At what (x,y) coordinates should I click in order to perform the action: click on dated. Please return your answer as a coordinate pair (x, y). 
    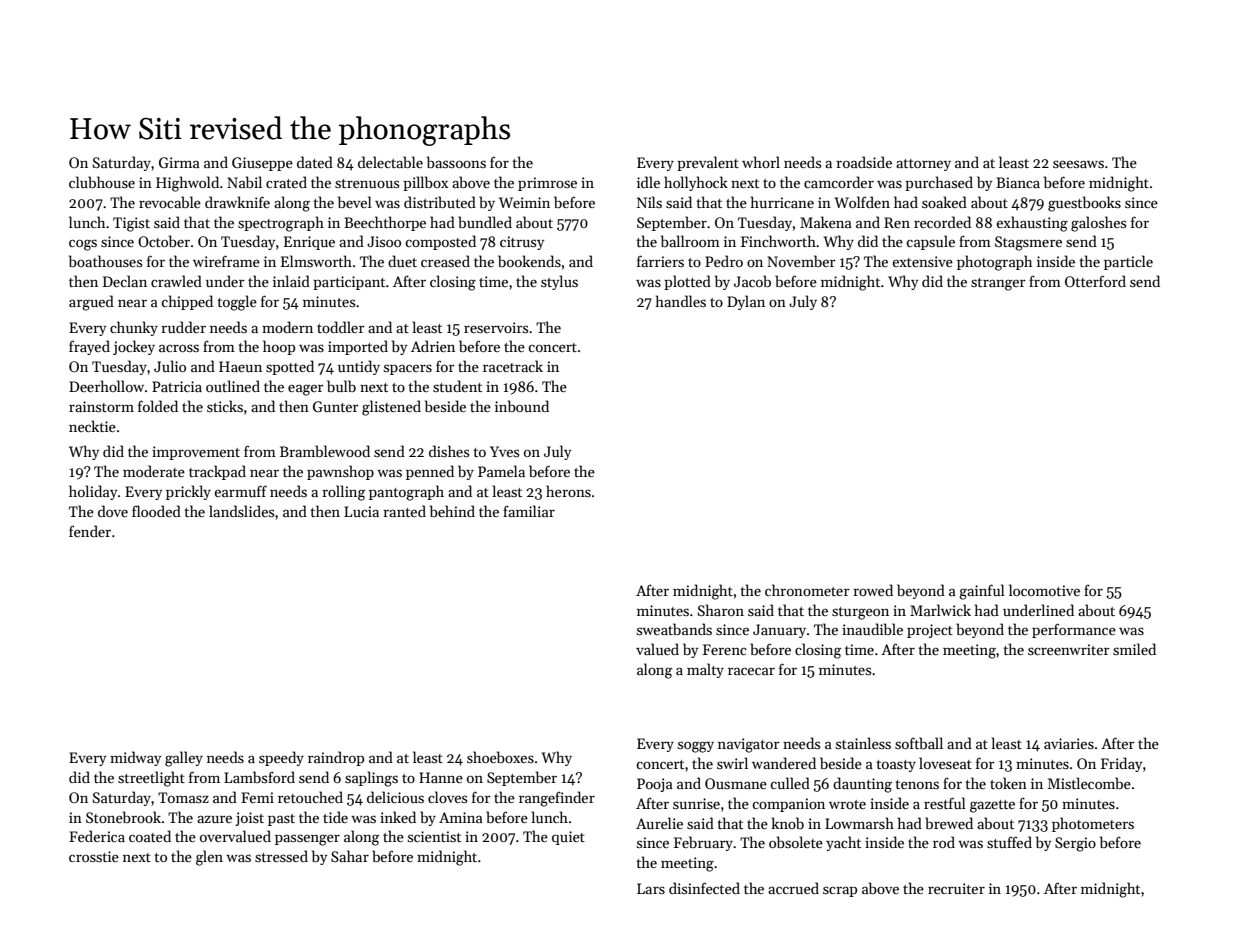
    Looking at the image, I should click on (315, 162).
